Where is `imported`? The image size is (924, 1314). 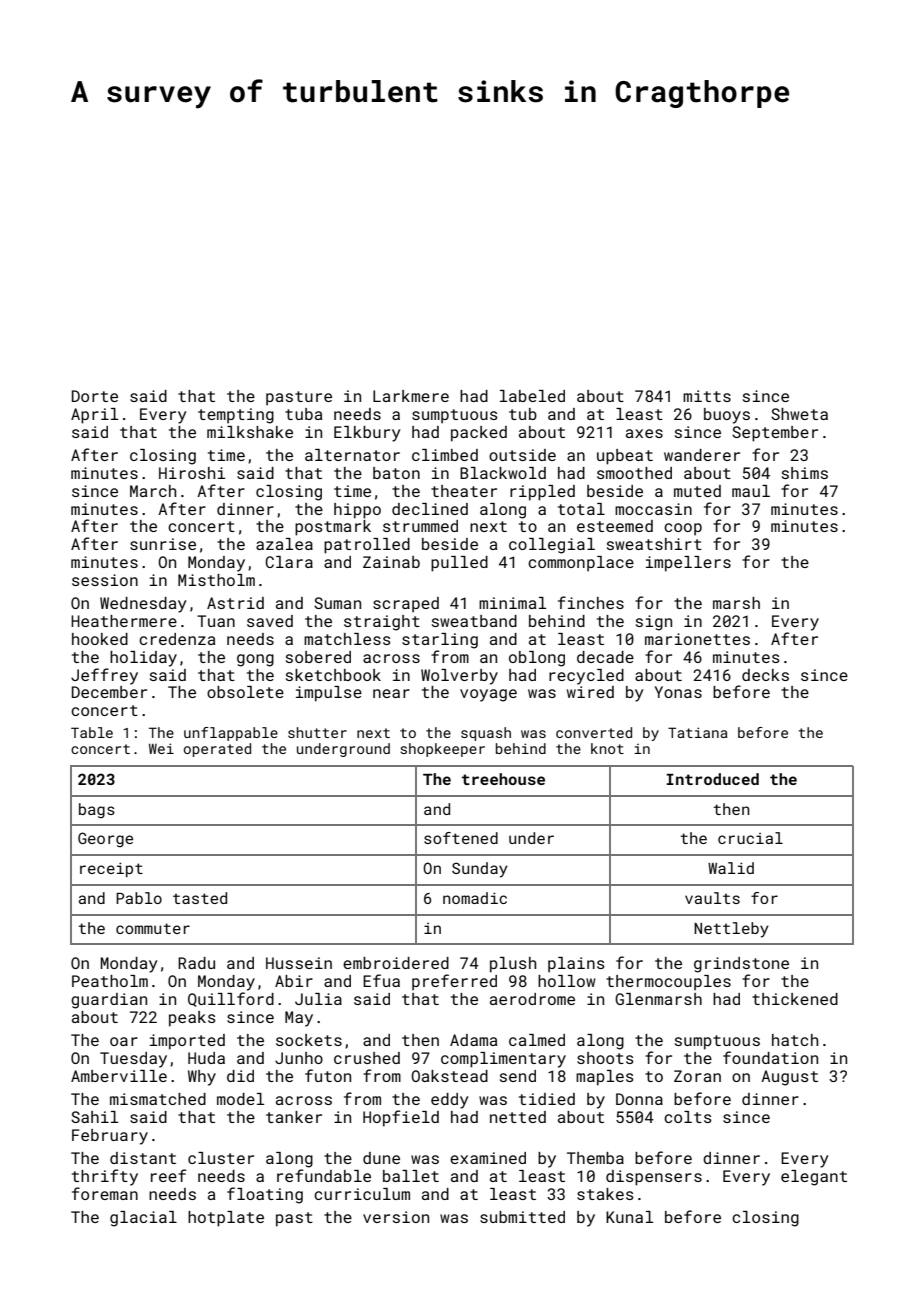 imported is located at coordinates (187, 1042).
